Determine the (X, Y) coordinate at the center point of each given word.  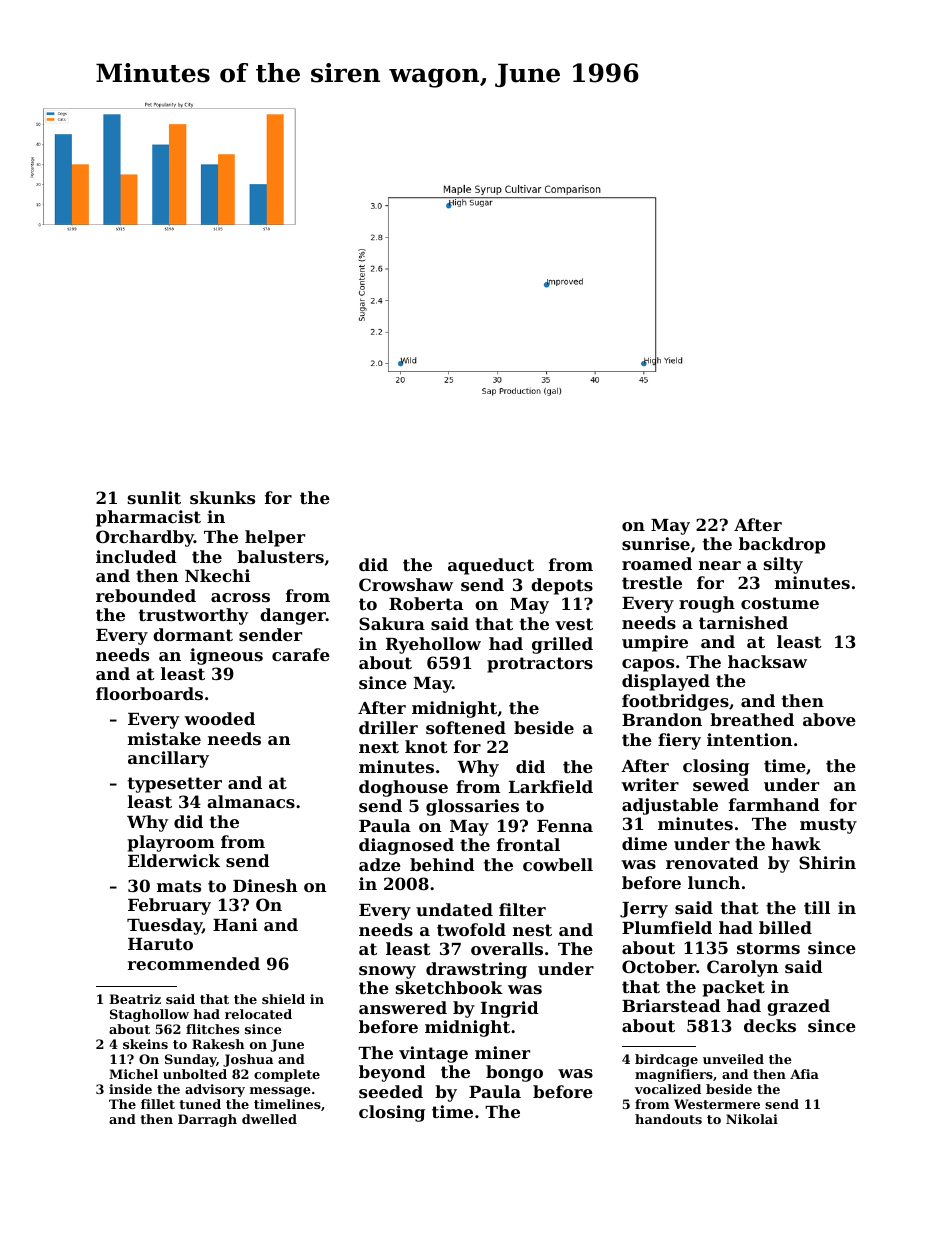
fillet (158, 1104)
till (817, 907)
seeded (391, 1091)
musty (828, 826)
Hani (235, 924)
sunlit (154, 497)
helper (275, 538)
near (720, 565)
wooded (219, 718)
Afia (804, 1074)
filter (522, 909)
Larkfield (551, 786)
